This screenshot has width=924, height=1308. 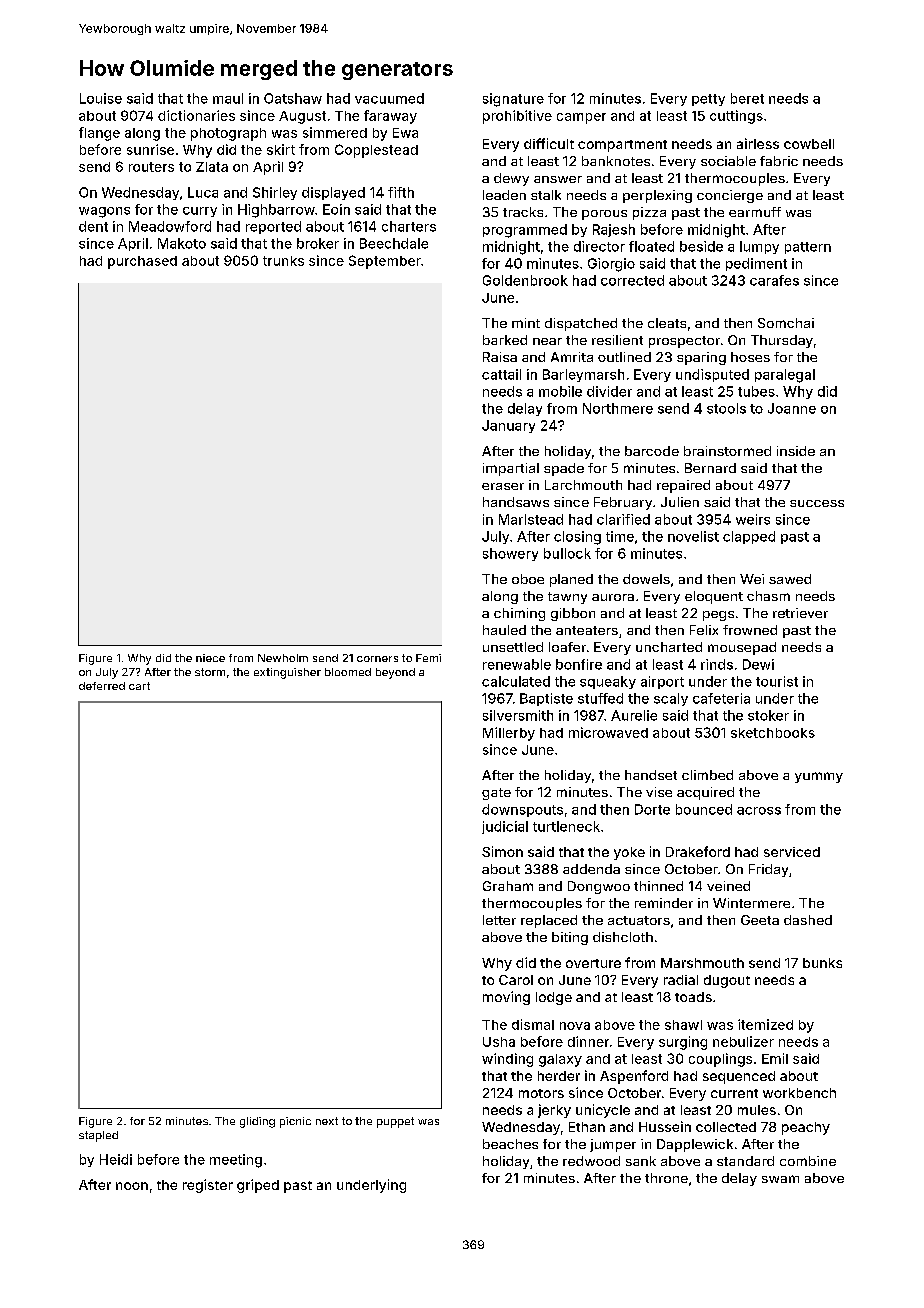 I want to click on concierge, so click(x=730, y=196).
